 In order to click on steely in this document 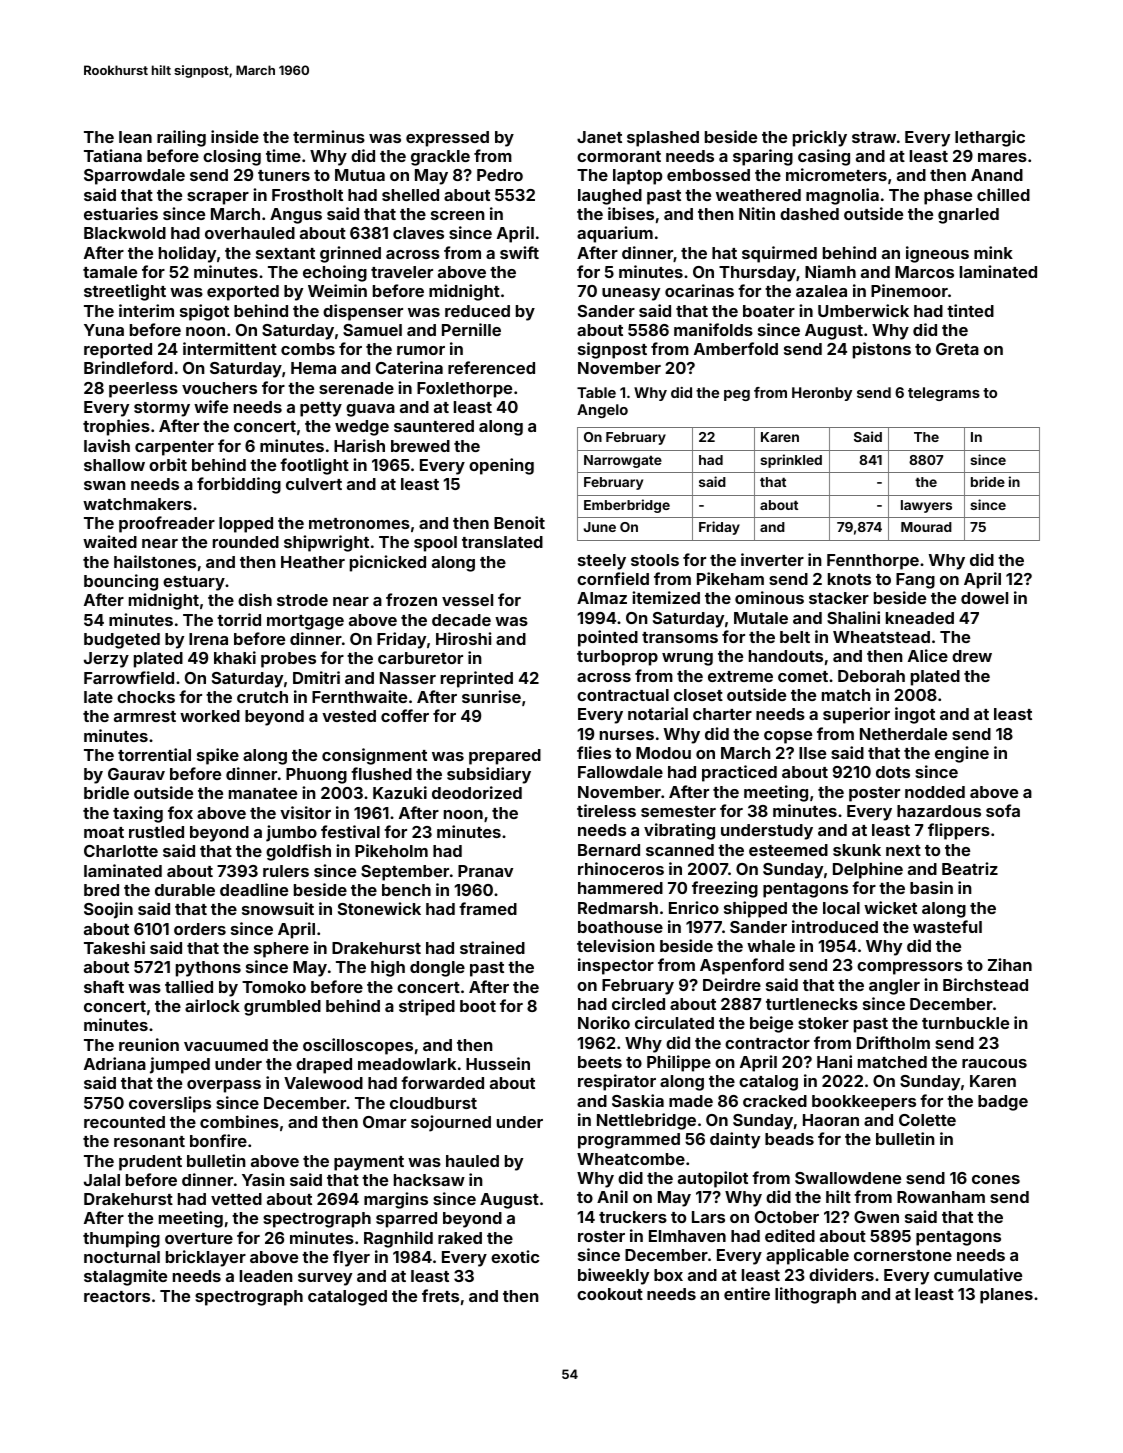, I will do `click(602, 562)`.
